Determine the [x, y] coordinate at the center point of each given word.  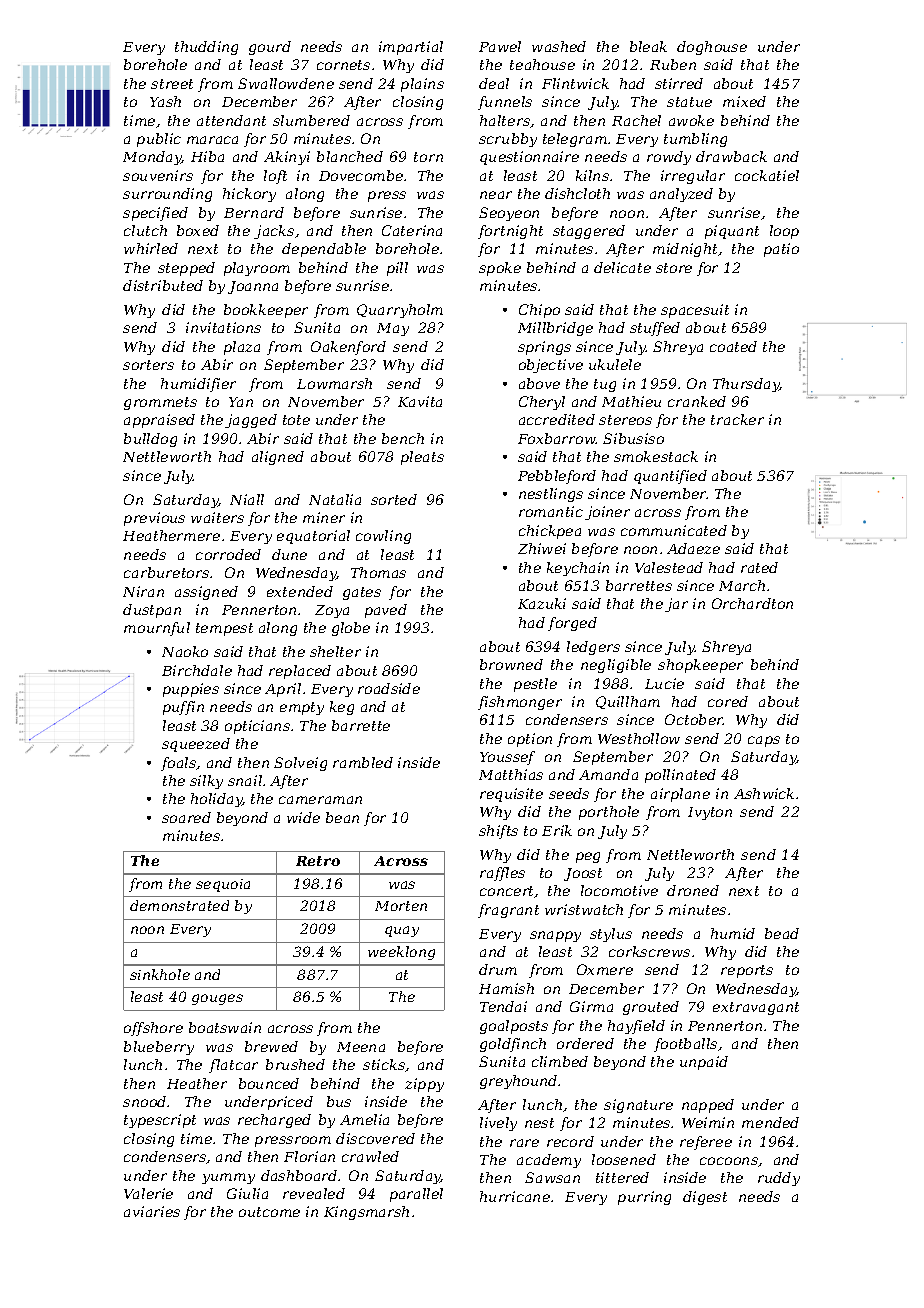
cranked [697, 401]
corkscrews [649, 951]
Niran [143, 591]
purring [644, 1198]
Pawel [500, 46]
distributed [163, 285]
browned [511, 664]
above [539, 383]
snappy [555, 936]
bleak [648, 46]
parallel [416, 1195]
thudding [206, 48]
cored [728, 701]
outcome [269, 1212]
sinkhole [160, 974]
